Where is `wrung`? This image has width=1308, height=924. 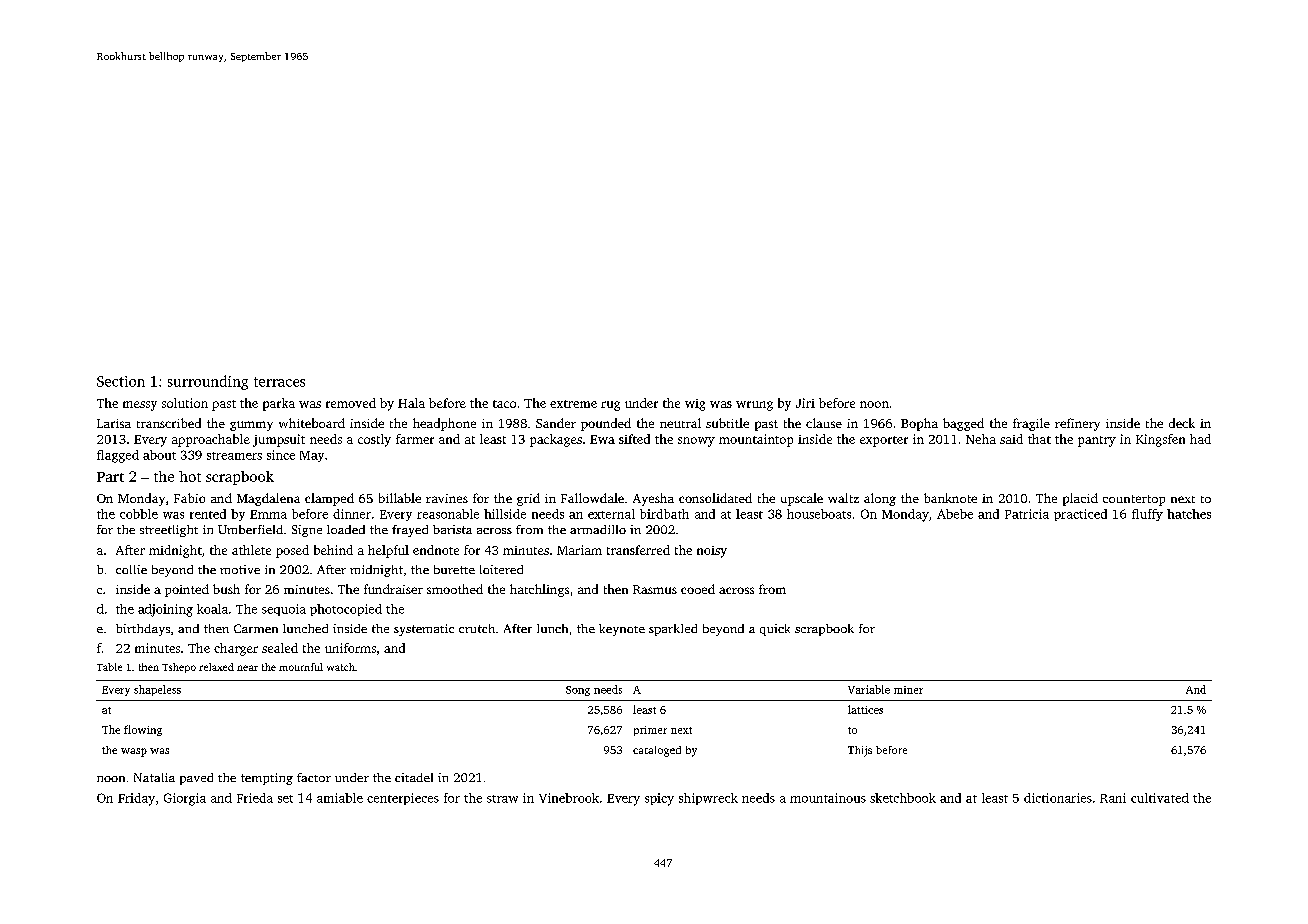 wrung is located at coordinates (754, 406).
